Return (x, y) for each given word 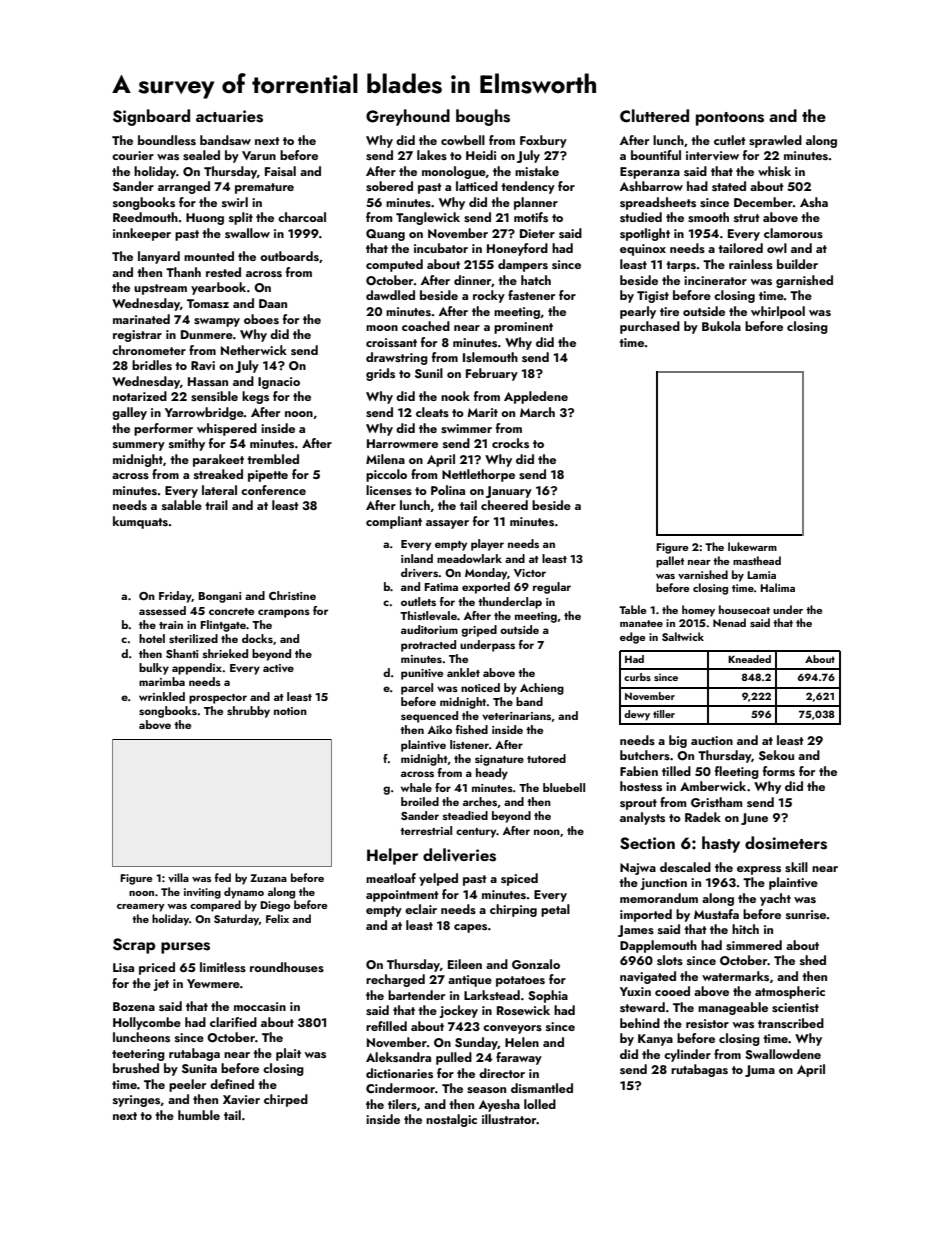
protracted (428, 646)
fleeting (737, 772)
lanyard (159, 257)
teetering (138, 1055)
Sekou (776, 755)
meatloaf (391, 878)
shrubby (248, 712)
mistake (537, 171)
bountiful (656, 155)
